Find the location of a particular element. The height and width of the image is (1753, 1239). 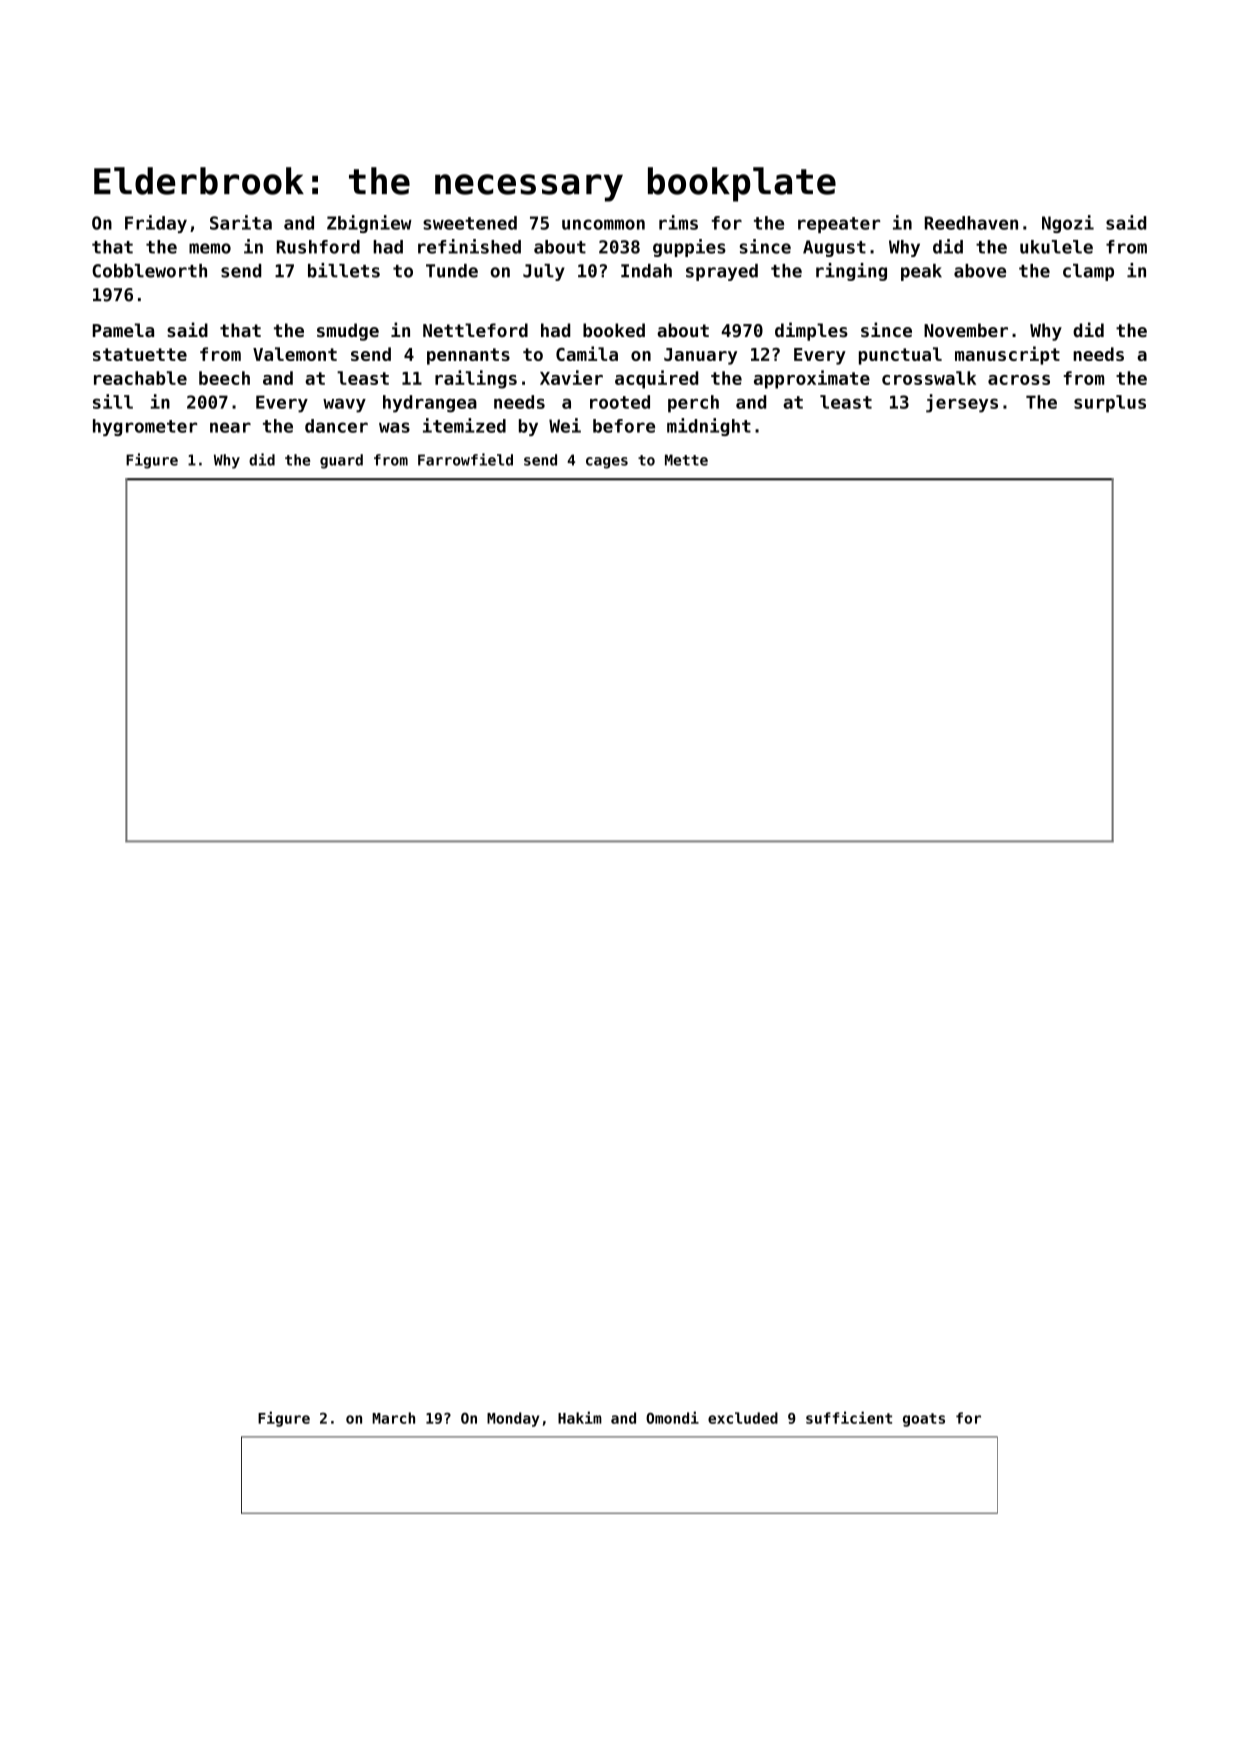

March is located at coordinates (393, 1418).
